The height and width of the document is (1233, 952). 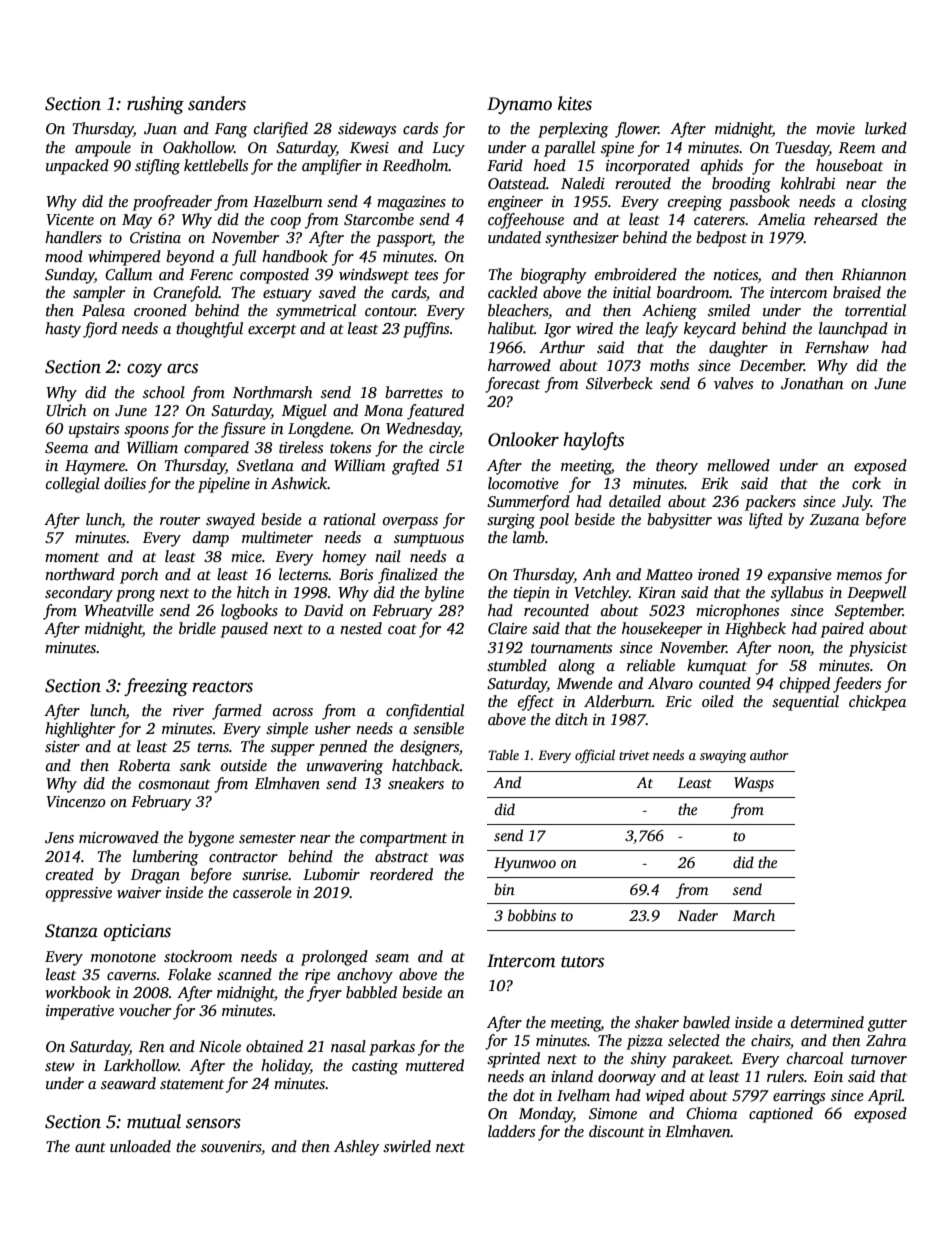 What do you see at coordinates (356, 1148) in the document?
I see `Ashley` at bounding box center [356, 1148].
